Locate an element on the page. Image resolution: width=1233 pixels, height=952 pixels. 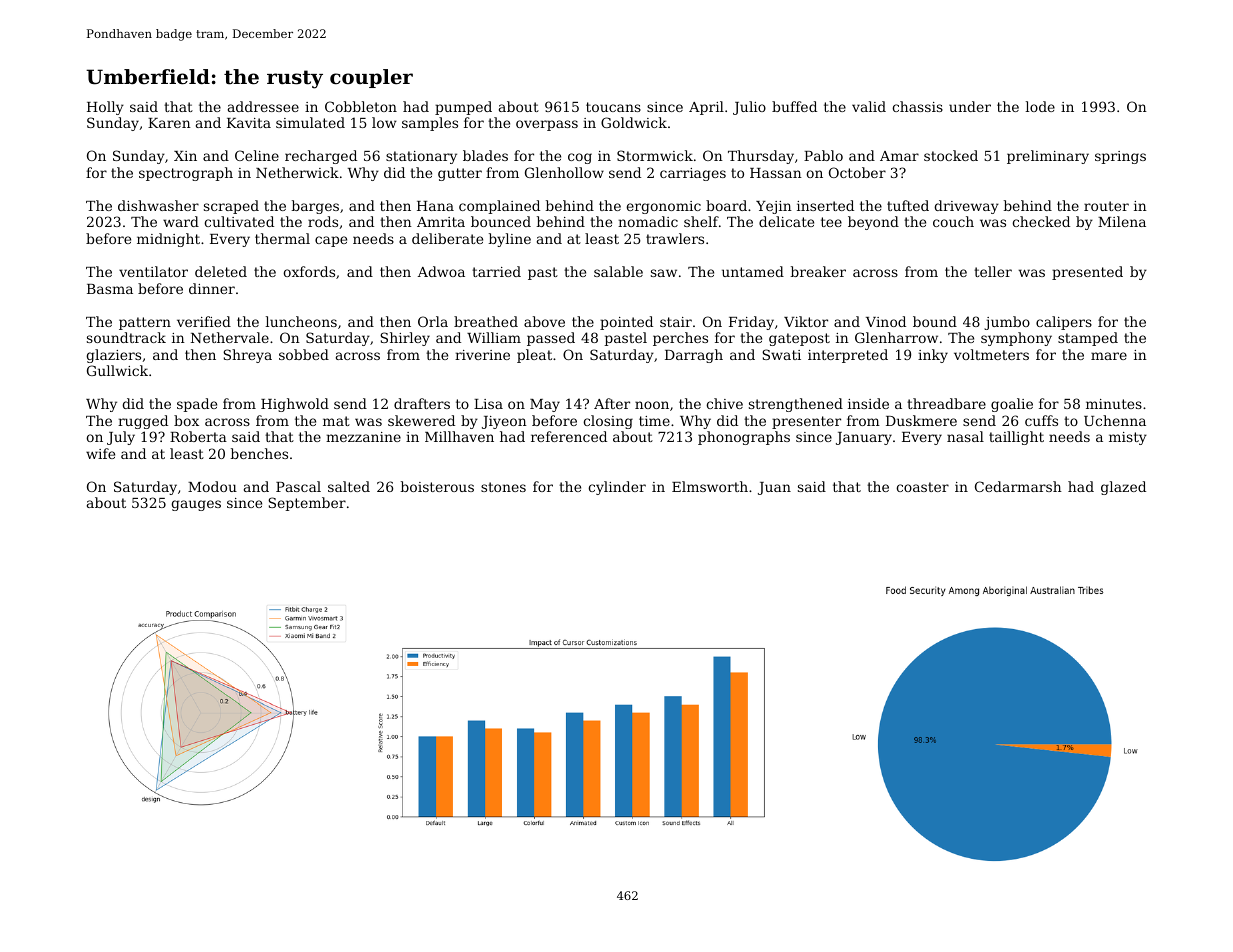
rugged is located at coordinates (143, 422).
